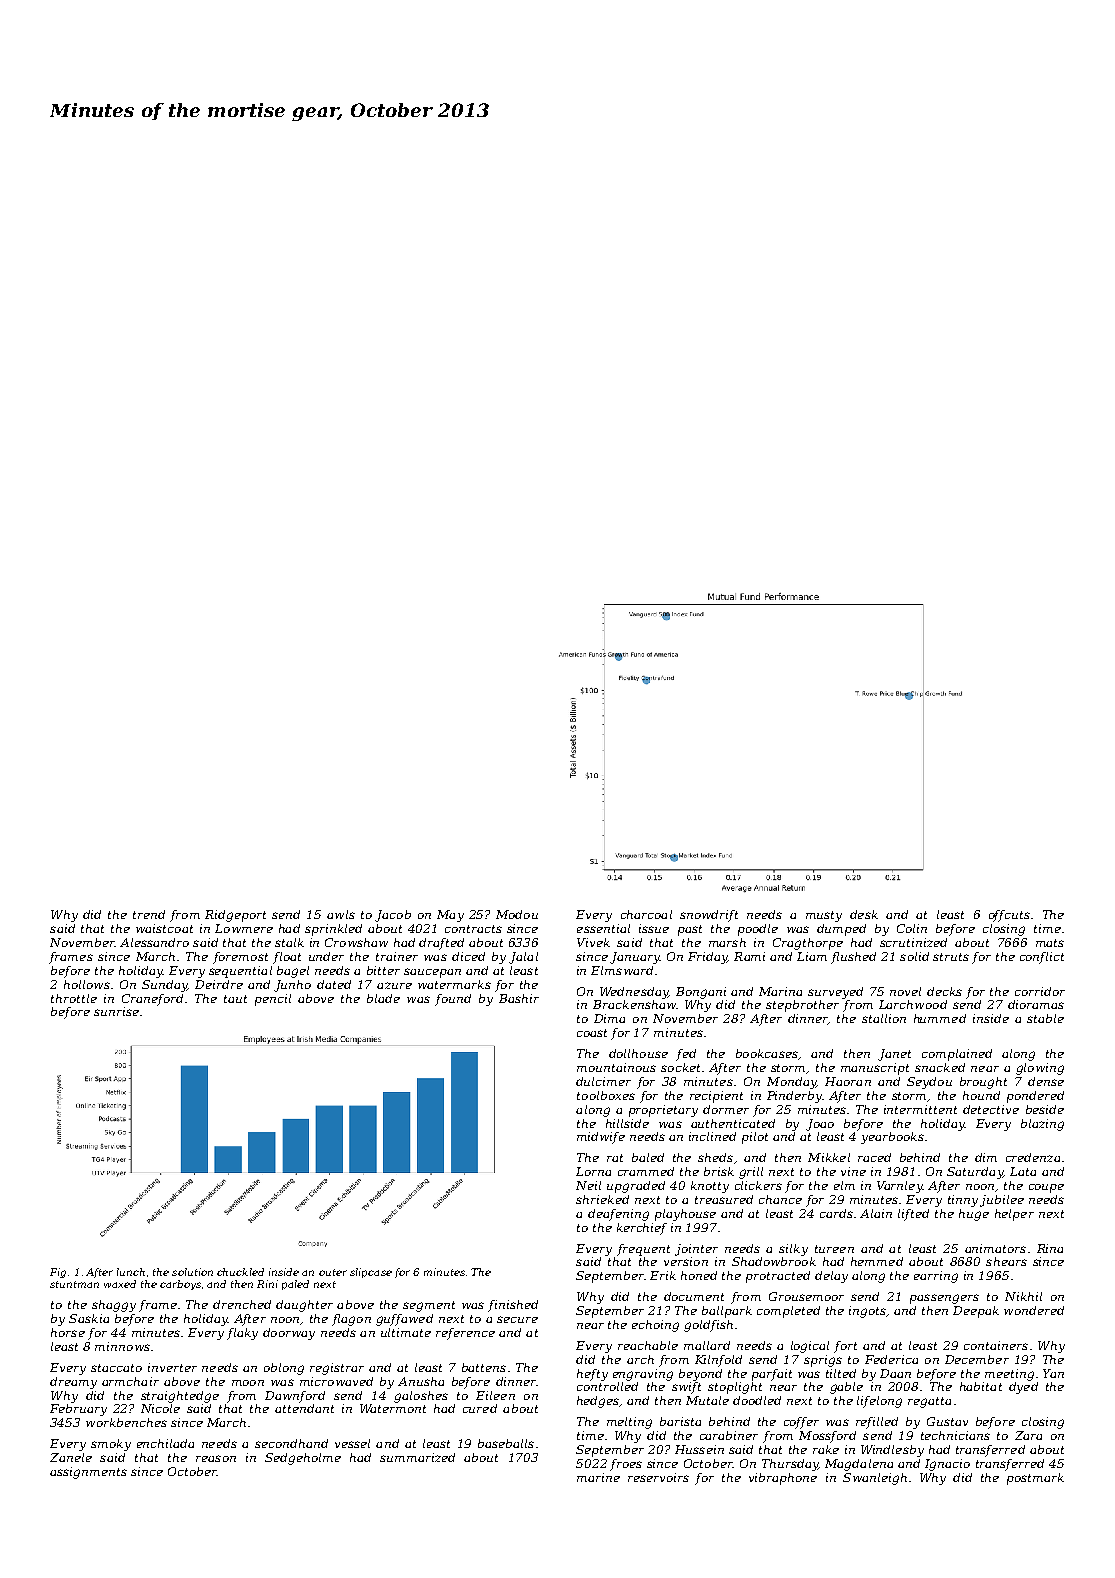 The width and height of the image is (1115, 1578). I want to click on Neil, so click(588, 1185).
